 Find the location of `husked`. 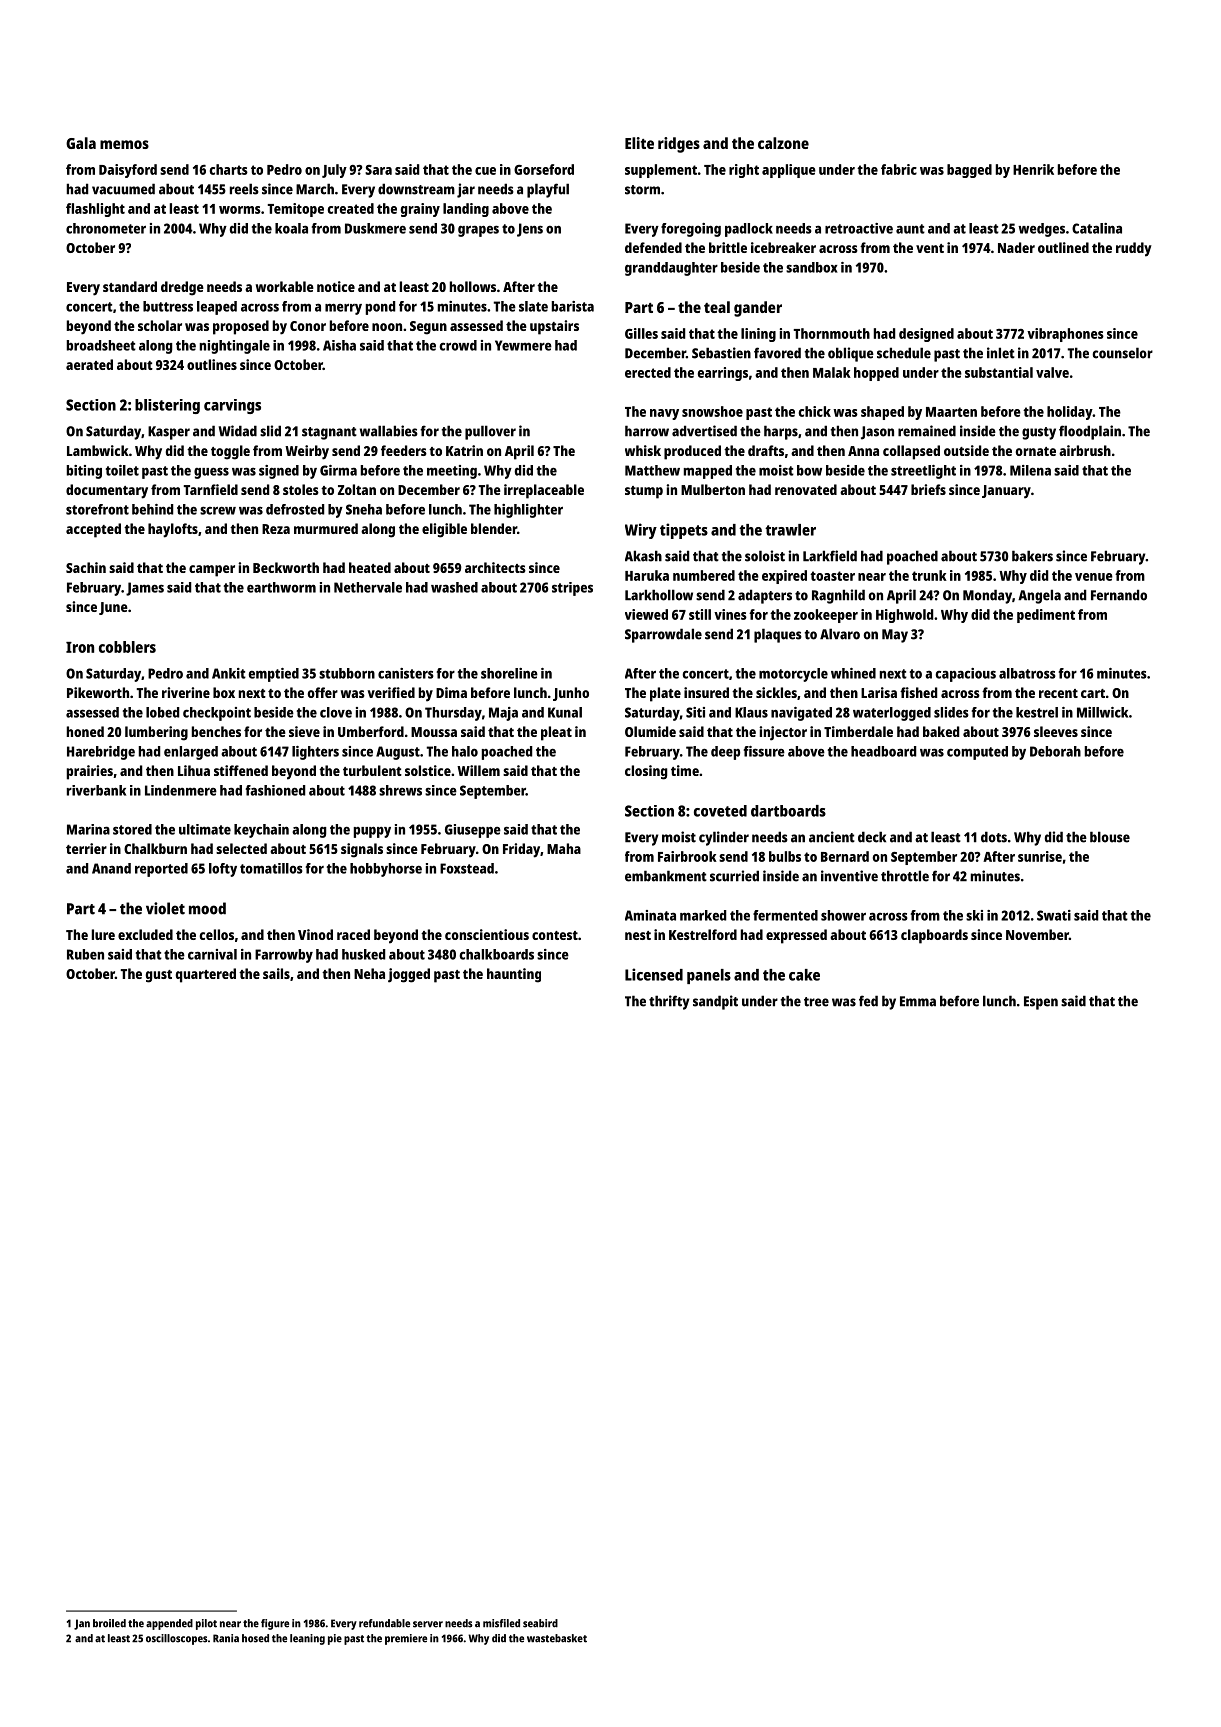

husked is located at coordinates (363, 954).
